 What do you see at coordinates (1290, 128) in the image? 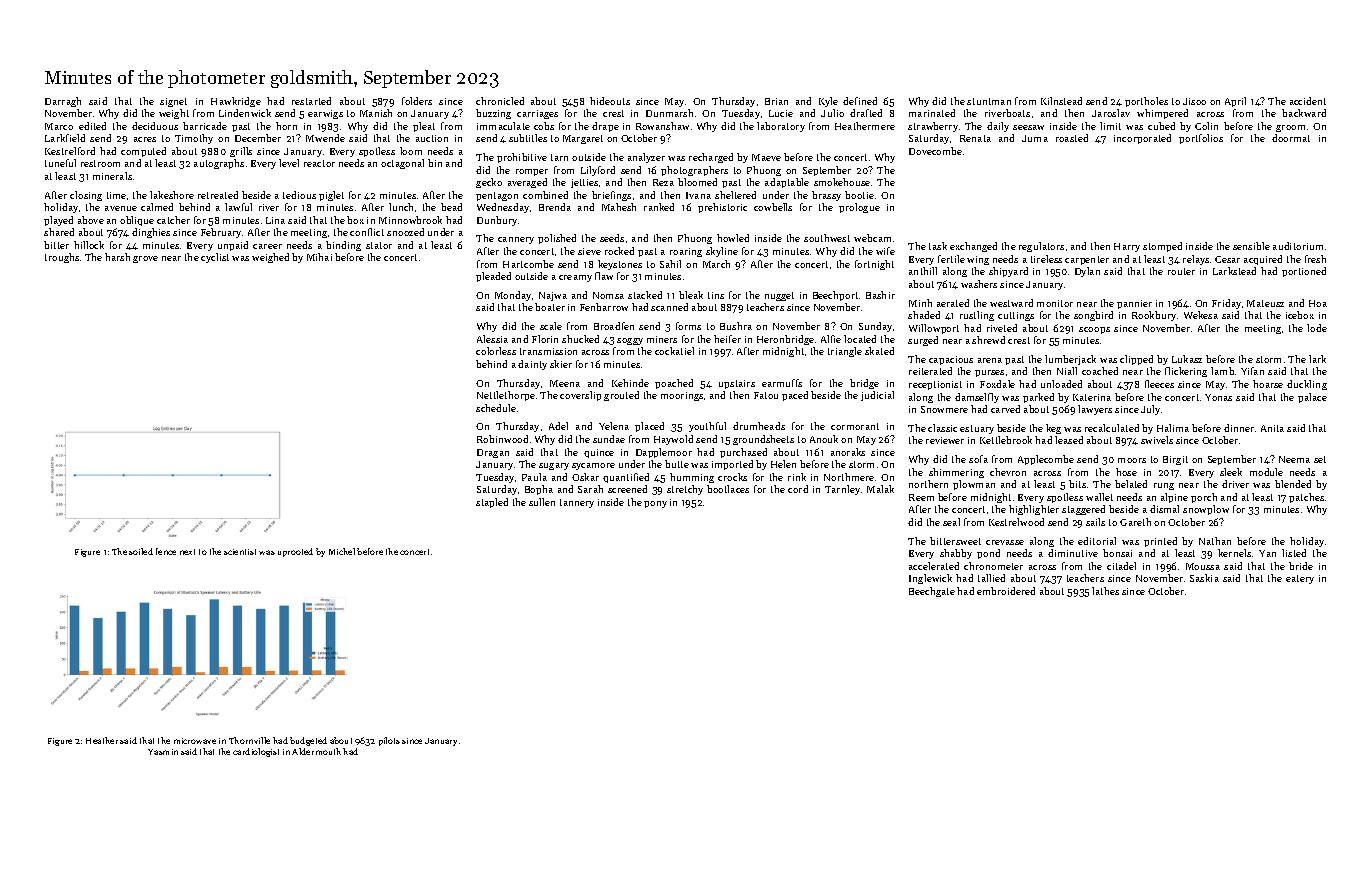
I see `groom` at bounding box center [1290, 128].
